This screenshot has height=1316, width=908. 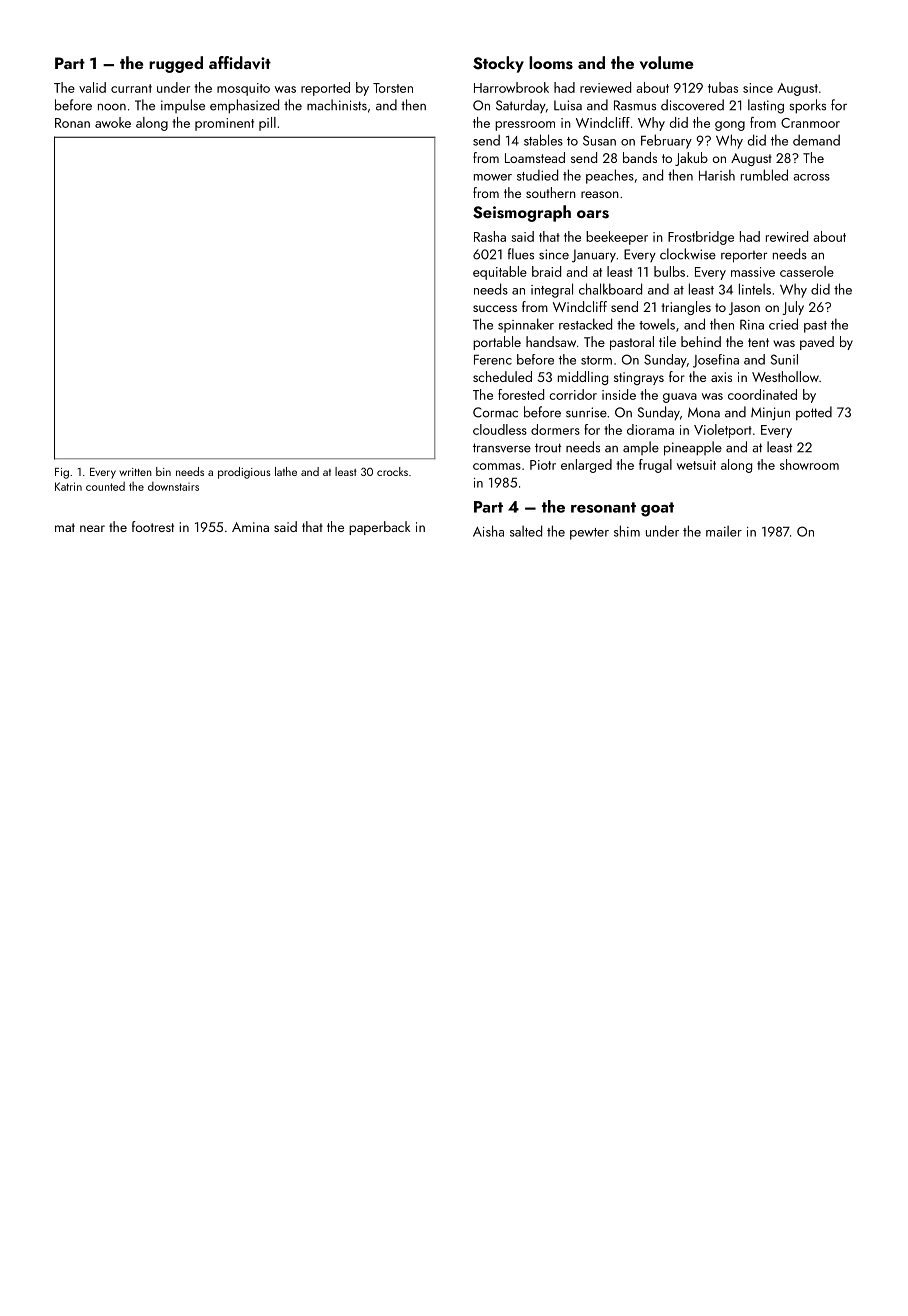 I want to click on pill, so click(x=267, y=124).
